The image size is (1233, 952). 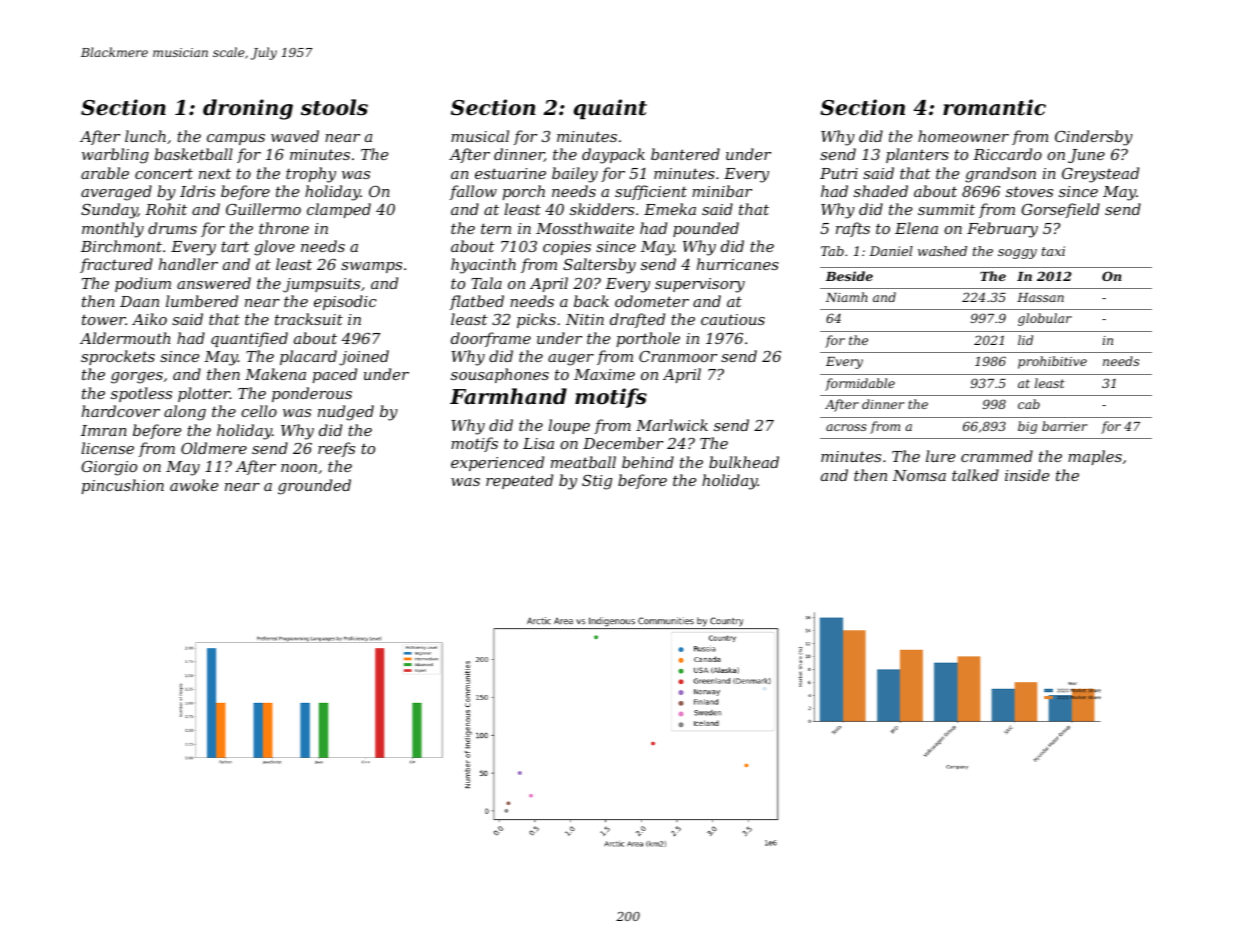 I want to click on quaint, so click(x=610, y=109).
